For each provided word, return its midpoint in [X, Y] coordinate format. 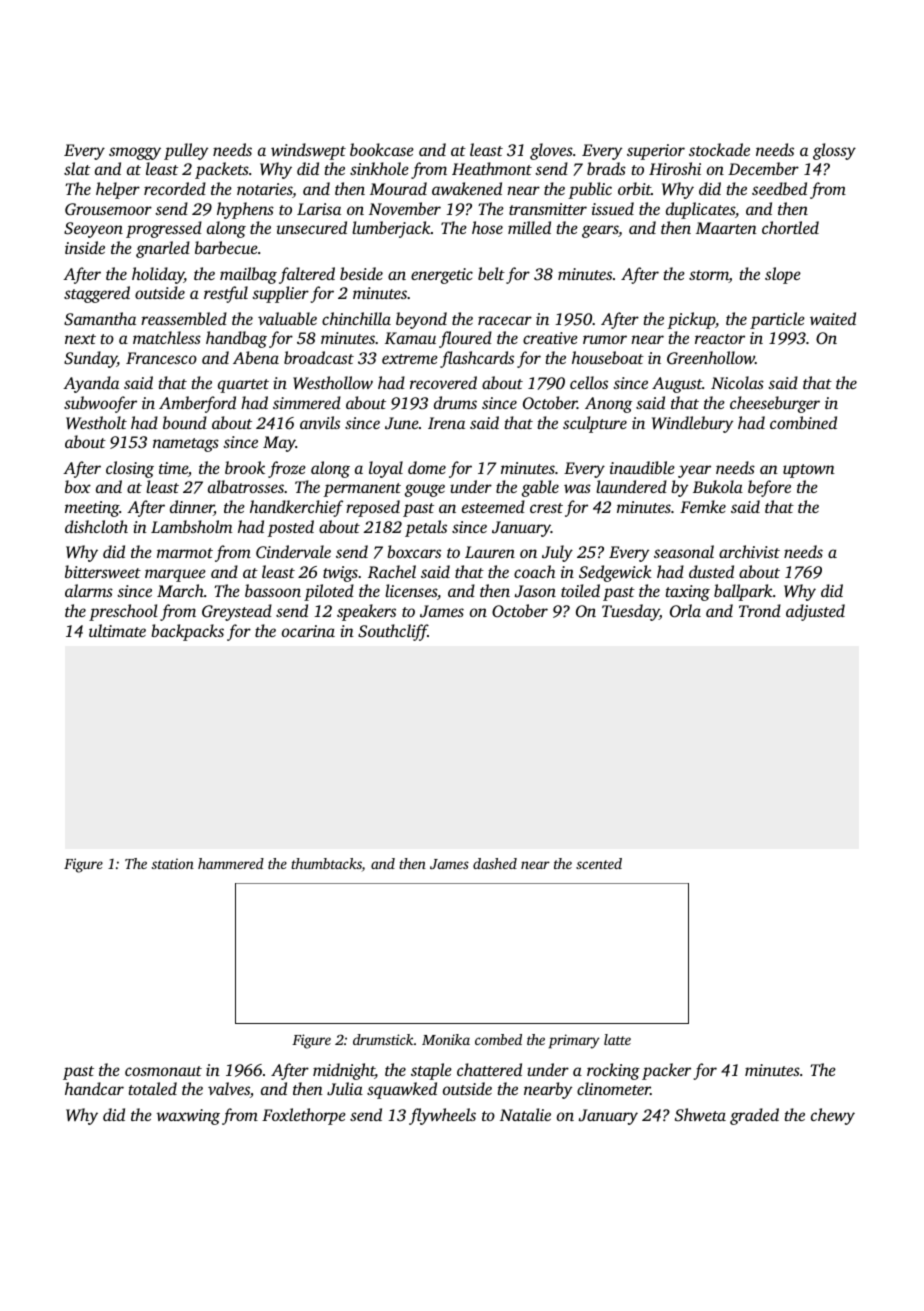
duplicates [700, 210]
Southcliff [393, 632]
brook [245, 467]
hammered [231, 863]
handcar [94, 1088]
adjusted [815, 612]
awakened [467, 188]
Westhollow [333, 382]
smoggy [135, 153]
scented [599, 863]
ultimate [117, 630]
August [677, 385]
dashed [495, 863]
